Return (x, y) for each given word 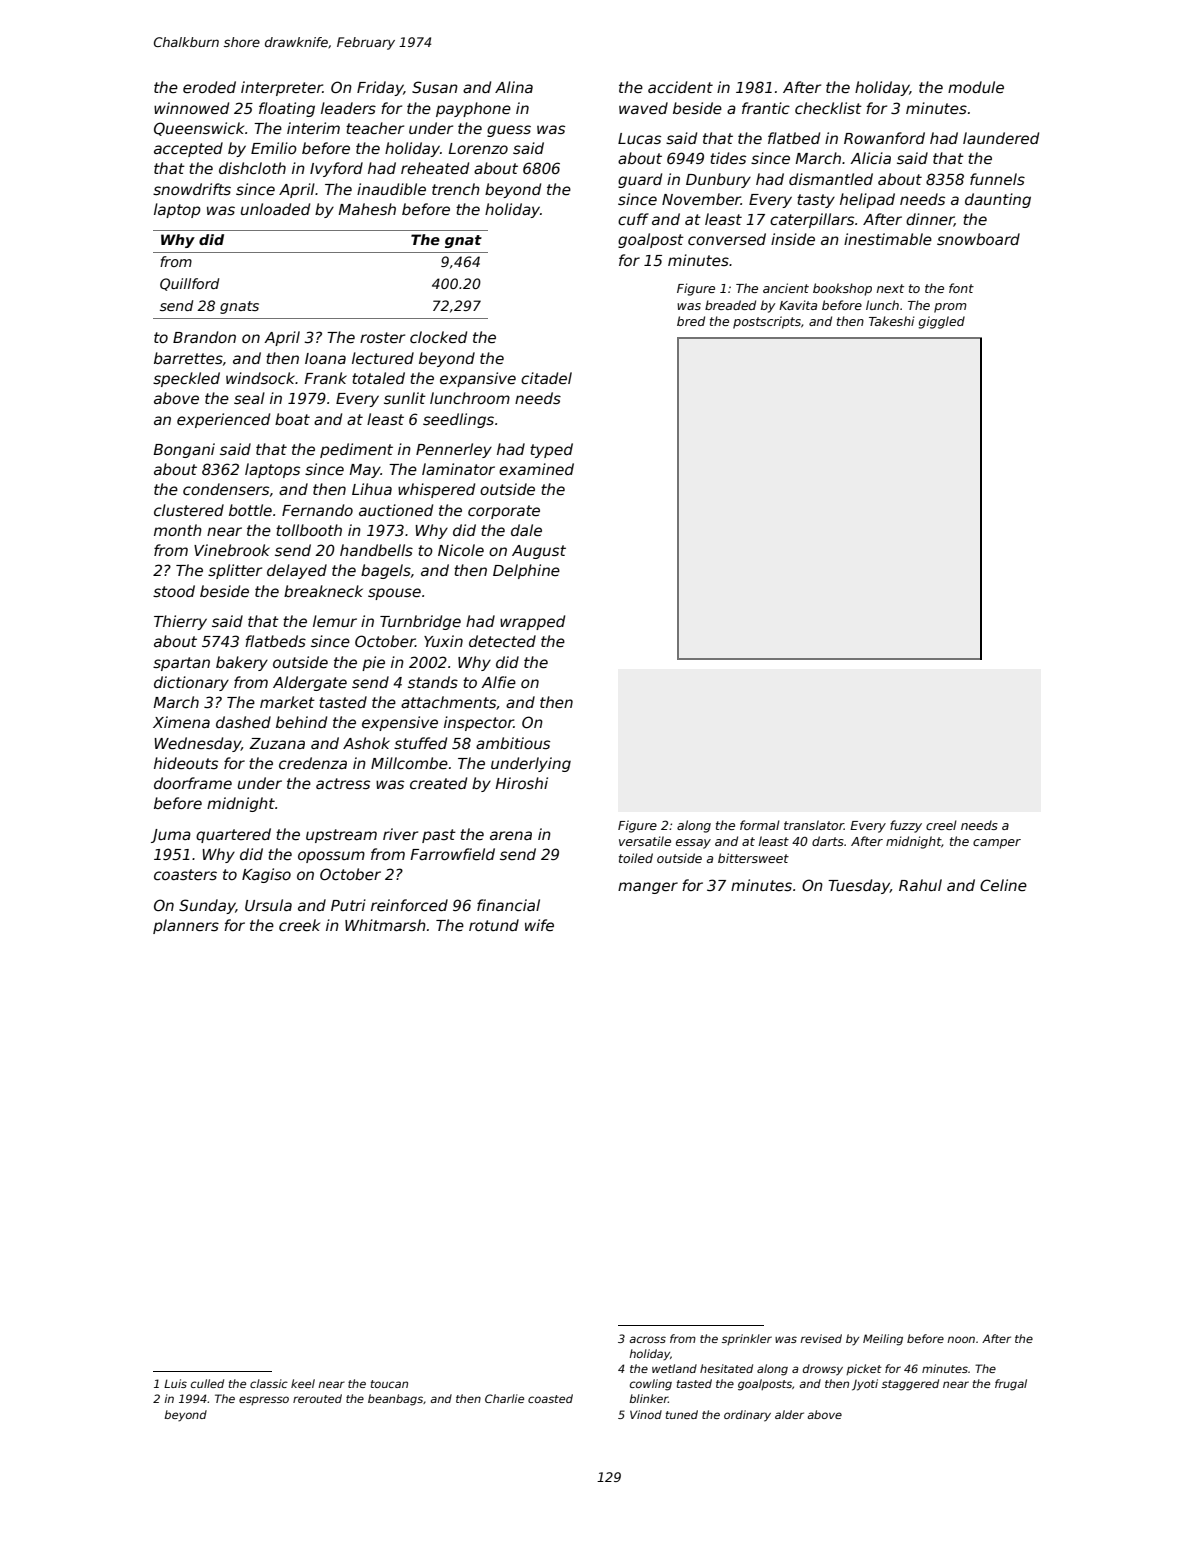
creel (941, 825)
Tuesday (859, 886)
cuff (633, 219)
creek (299, 925)
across (647, 1339)
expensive (400, 723)
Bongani (184, 450)
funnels (997, 179)
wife (539, 925)
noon (961, 1339)
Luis (175, 1383)
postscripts (767, 322)
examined (536, 469)
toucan (389, 1384)
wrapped (532, 622)
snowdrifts (192, 189)
